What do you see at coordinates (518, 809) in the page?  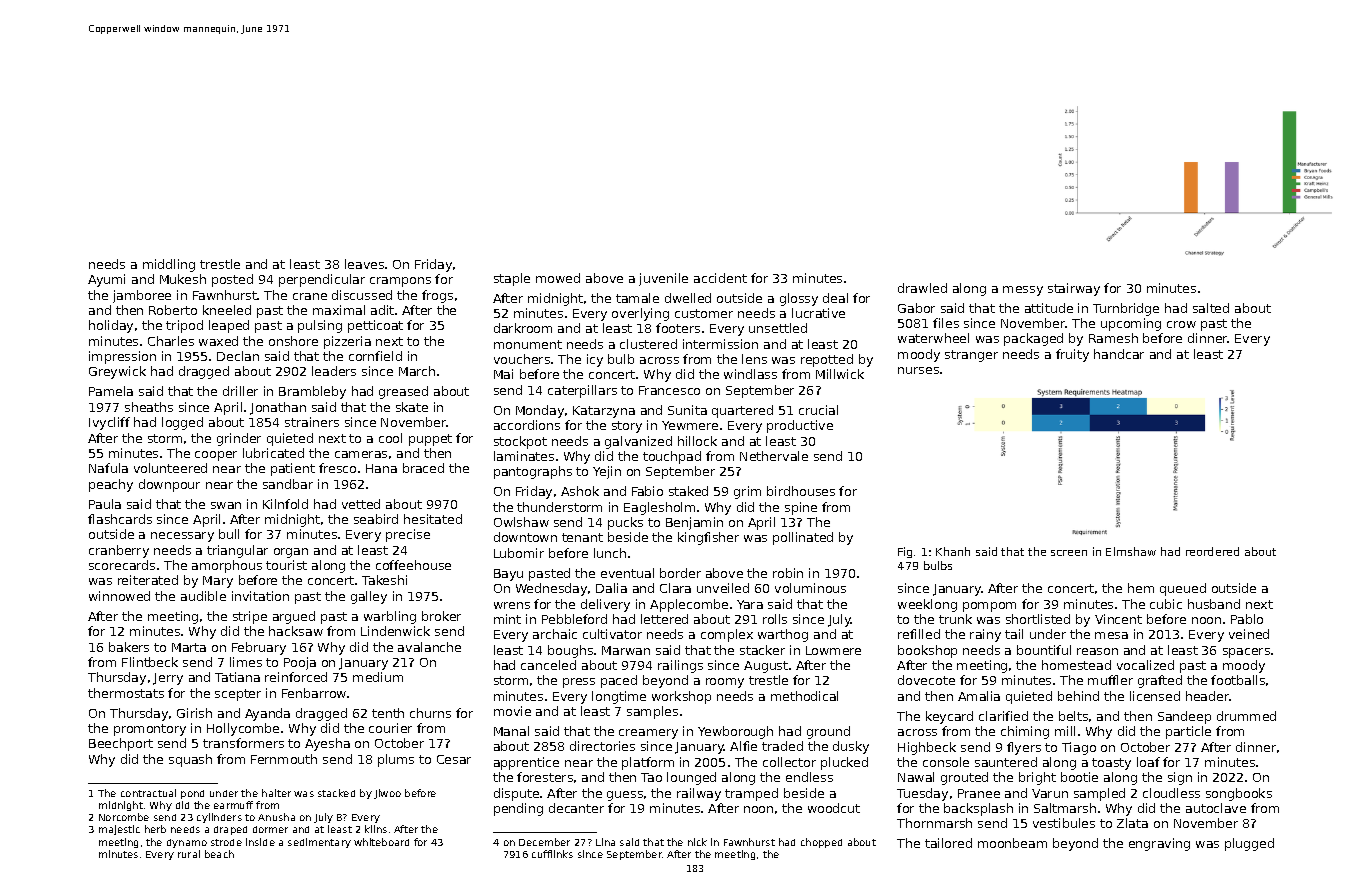 I see `pending` at bounding box center [518, 809].
